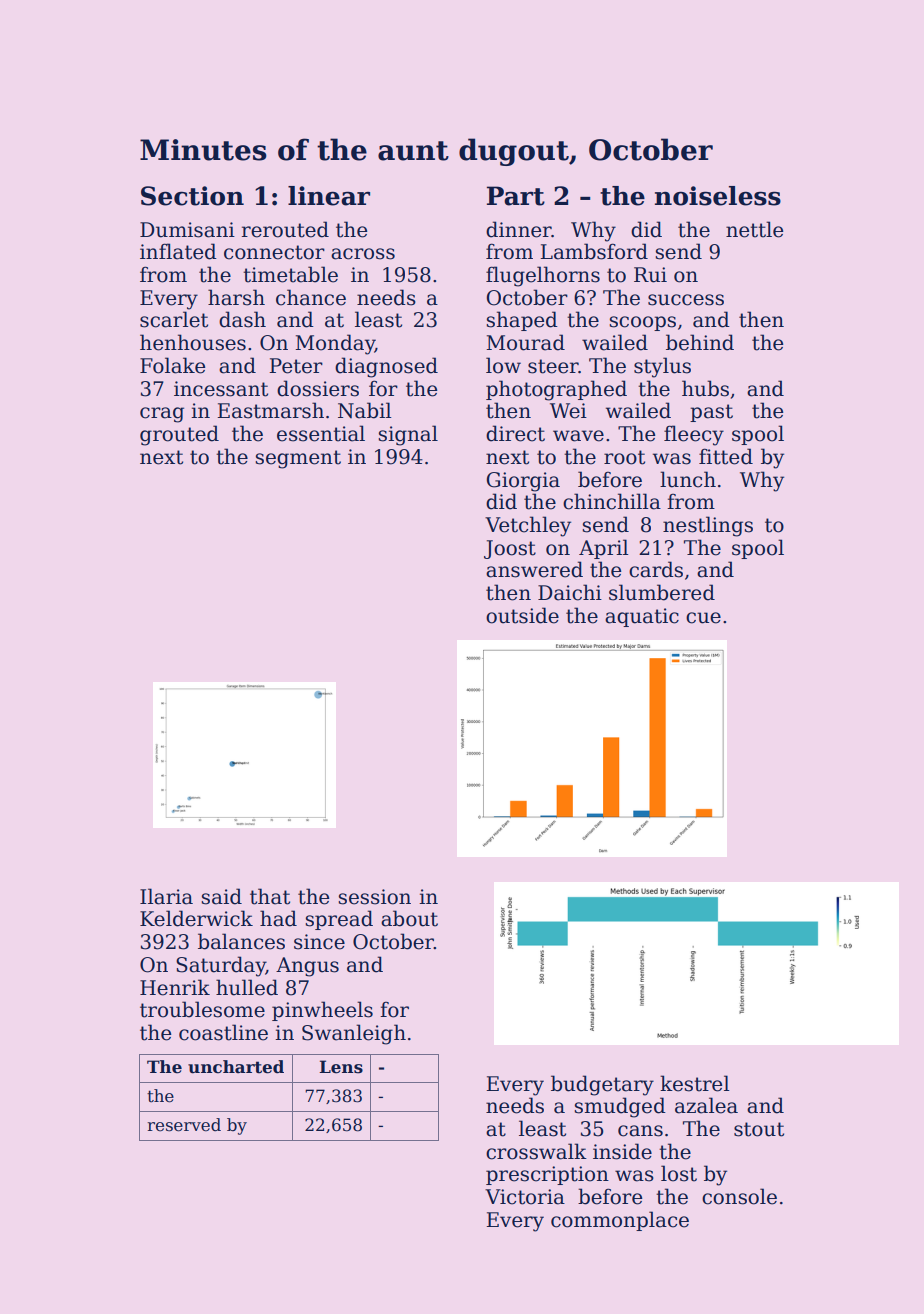 The height and width of the screenshot is (1314, 924). I want to click on reserved, so click(184, 1125).
